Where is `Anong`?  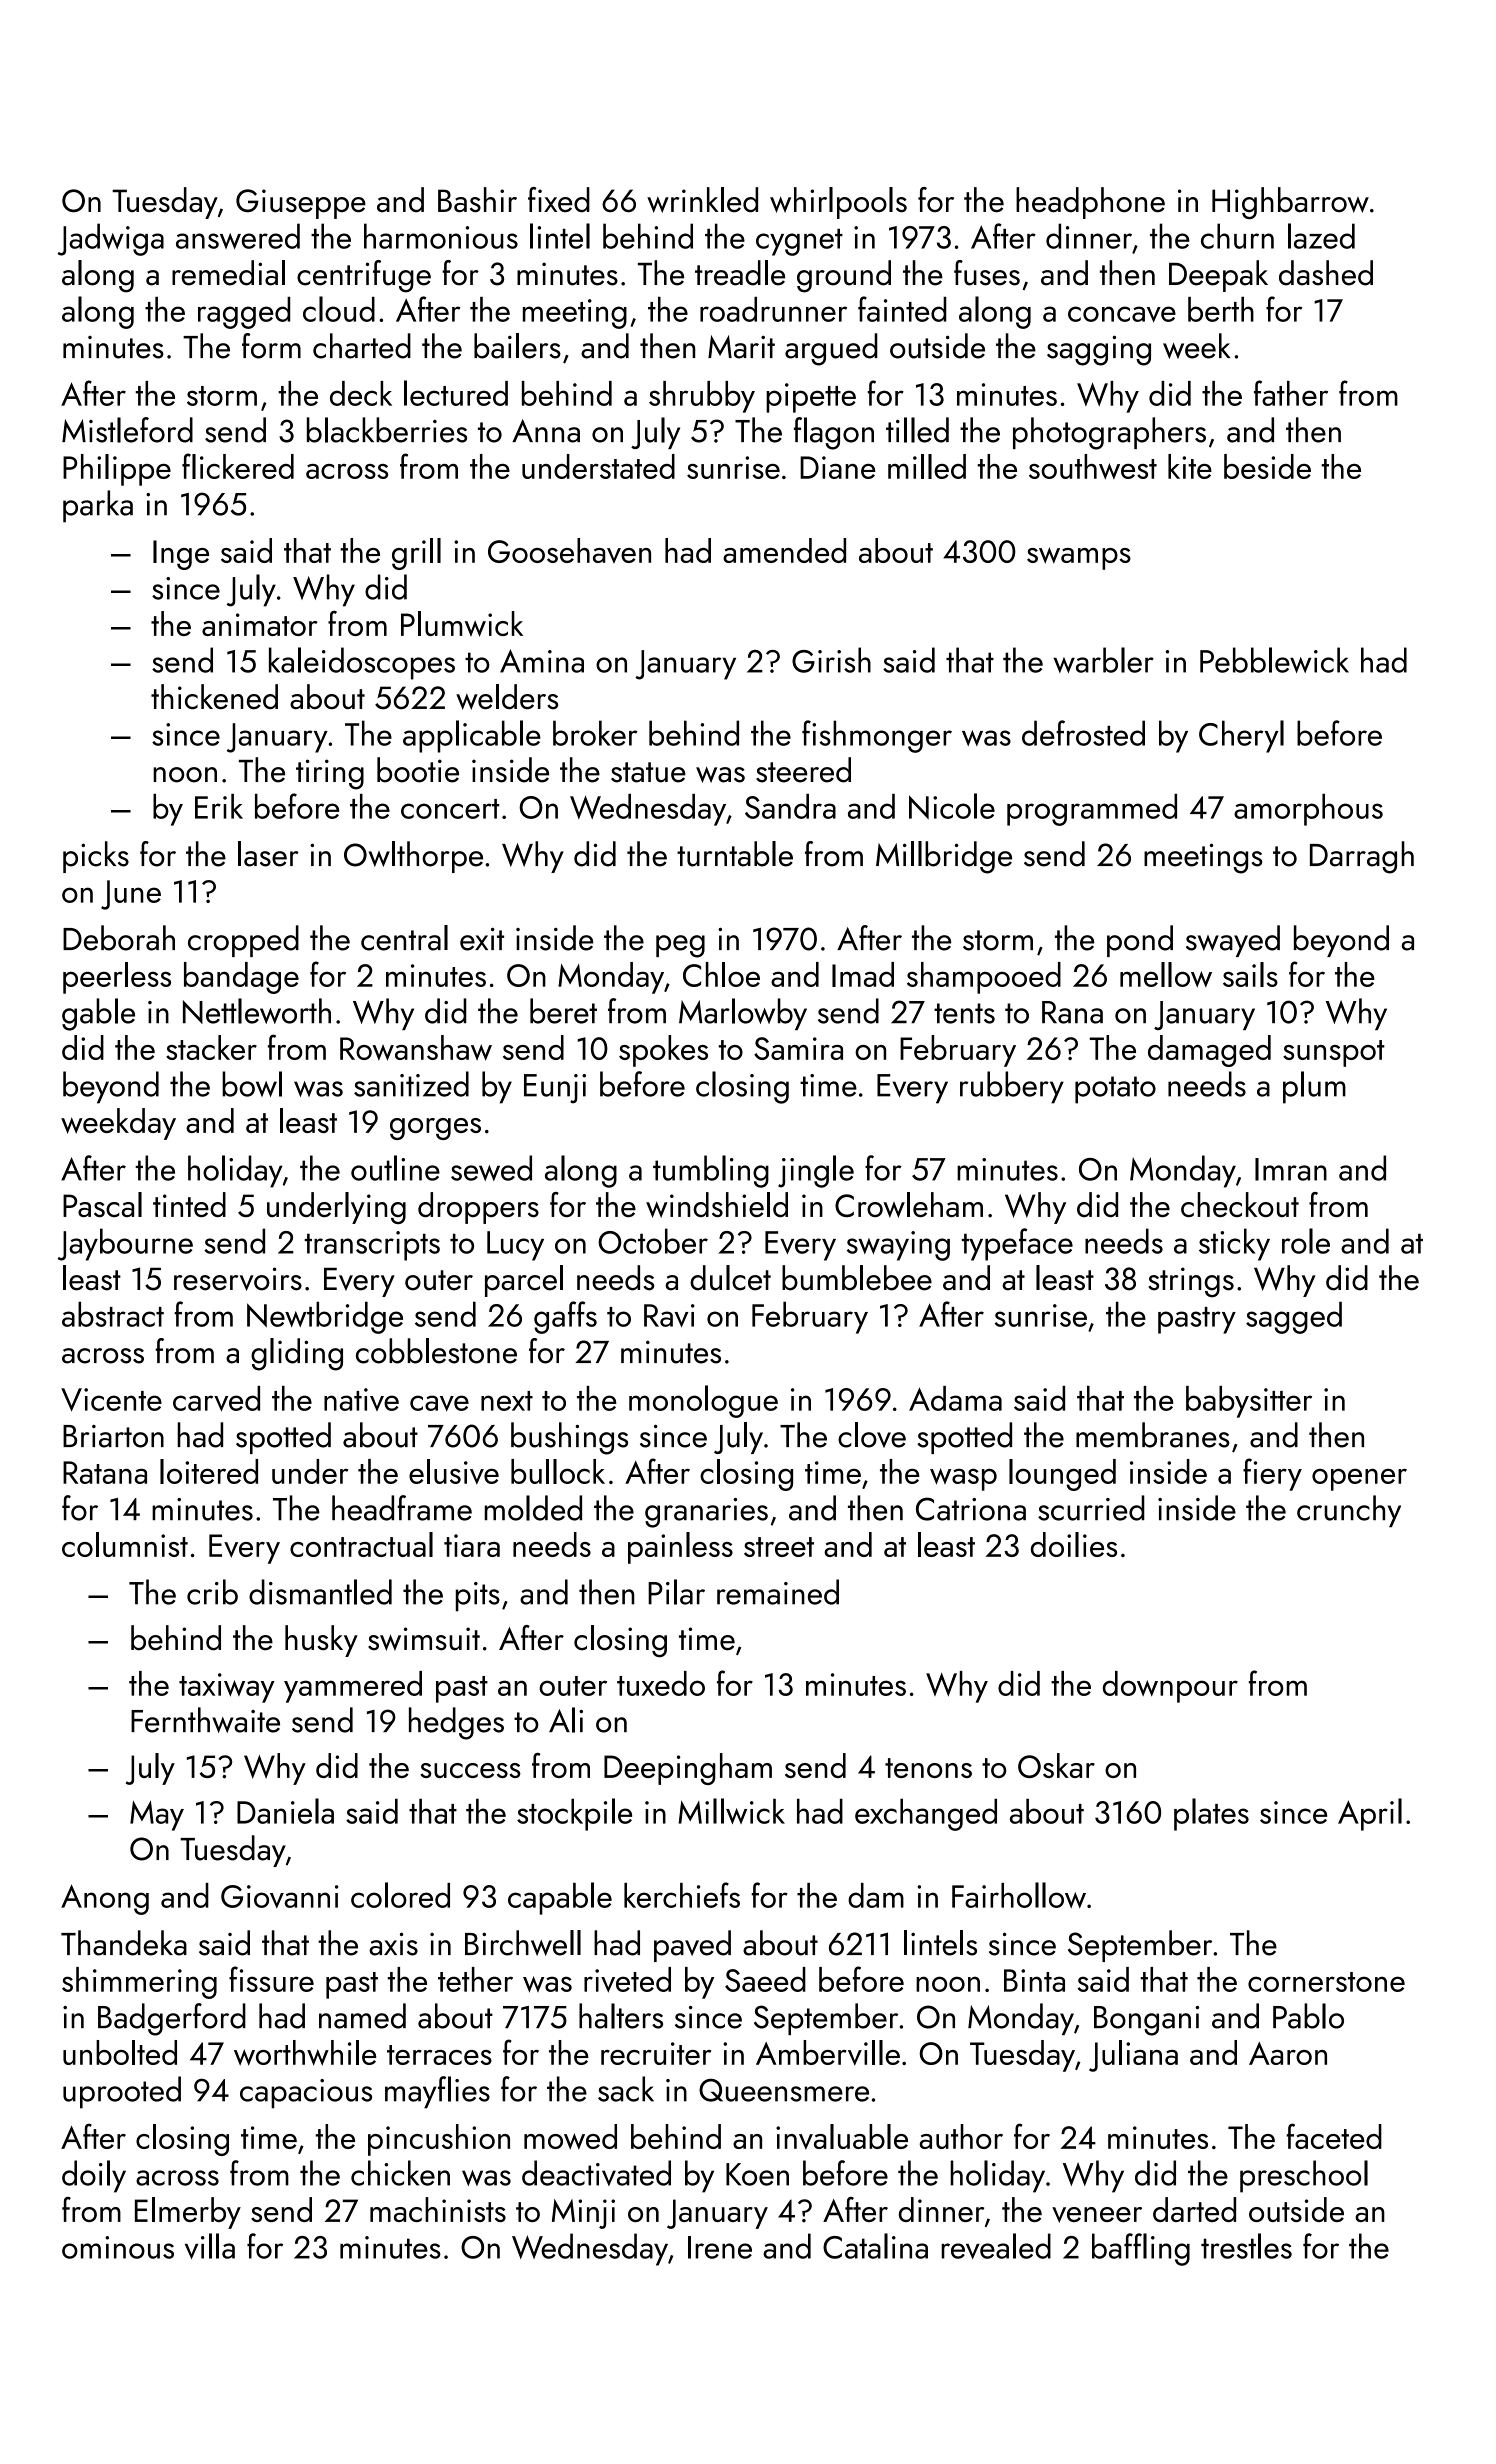
Anong is located at coordinates (105, 1899).
